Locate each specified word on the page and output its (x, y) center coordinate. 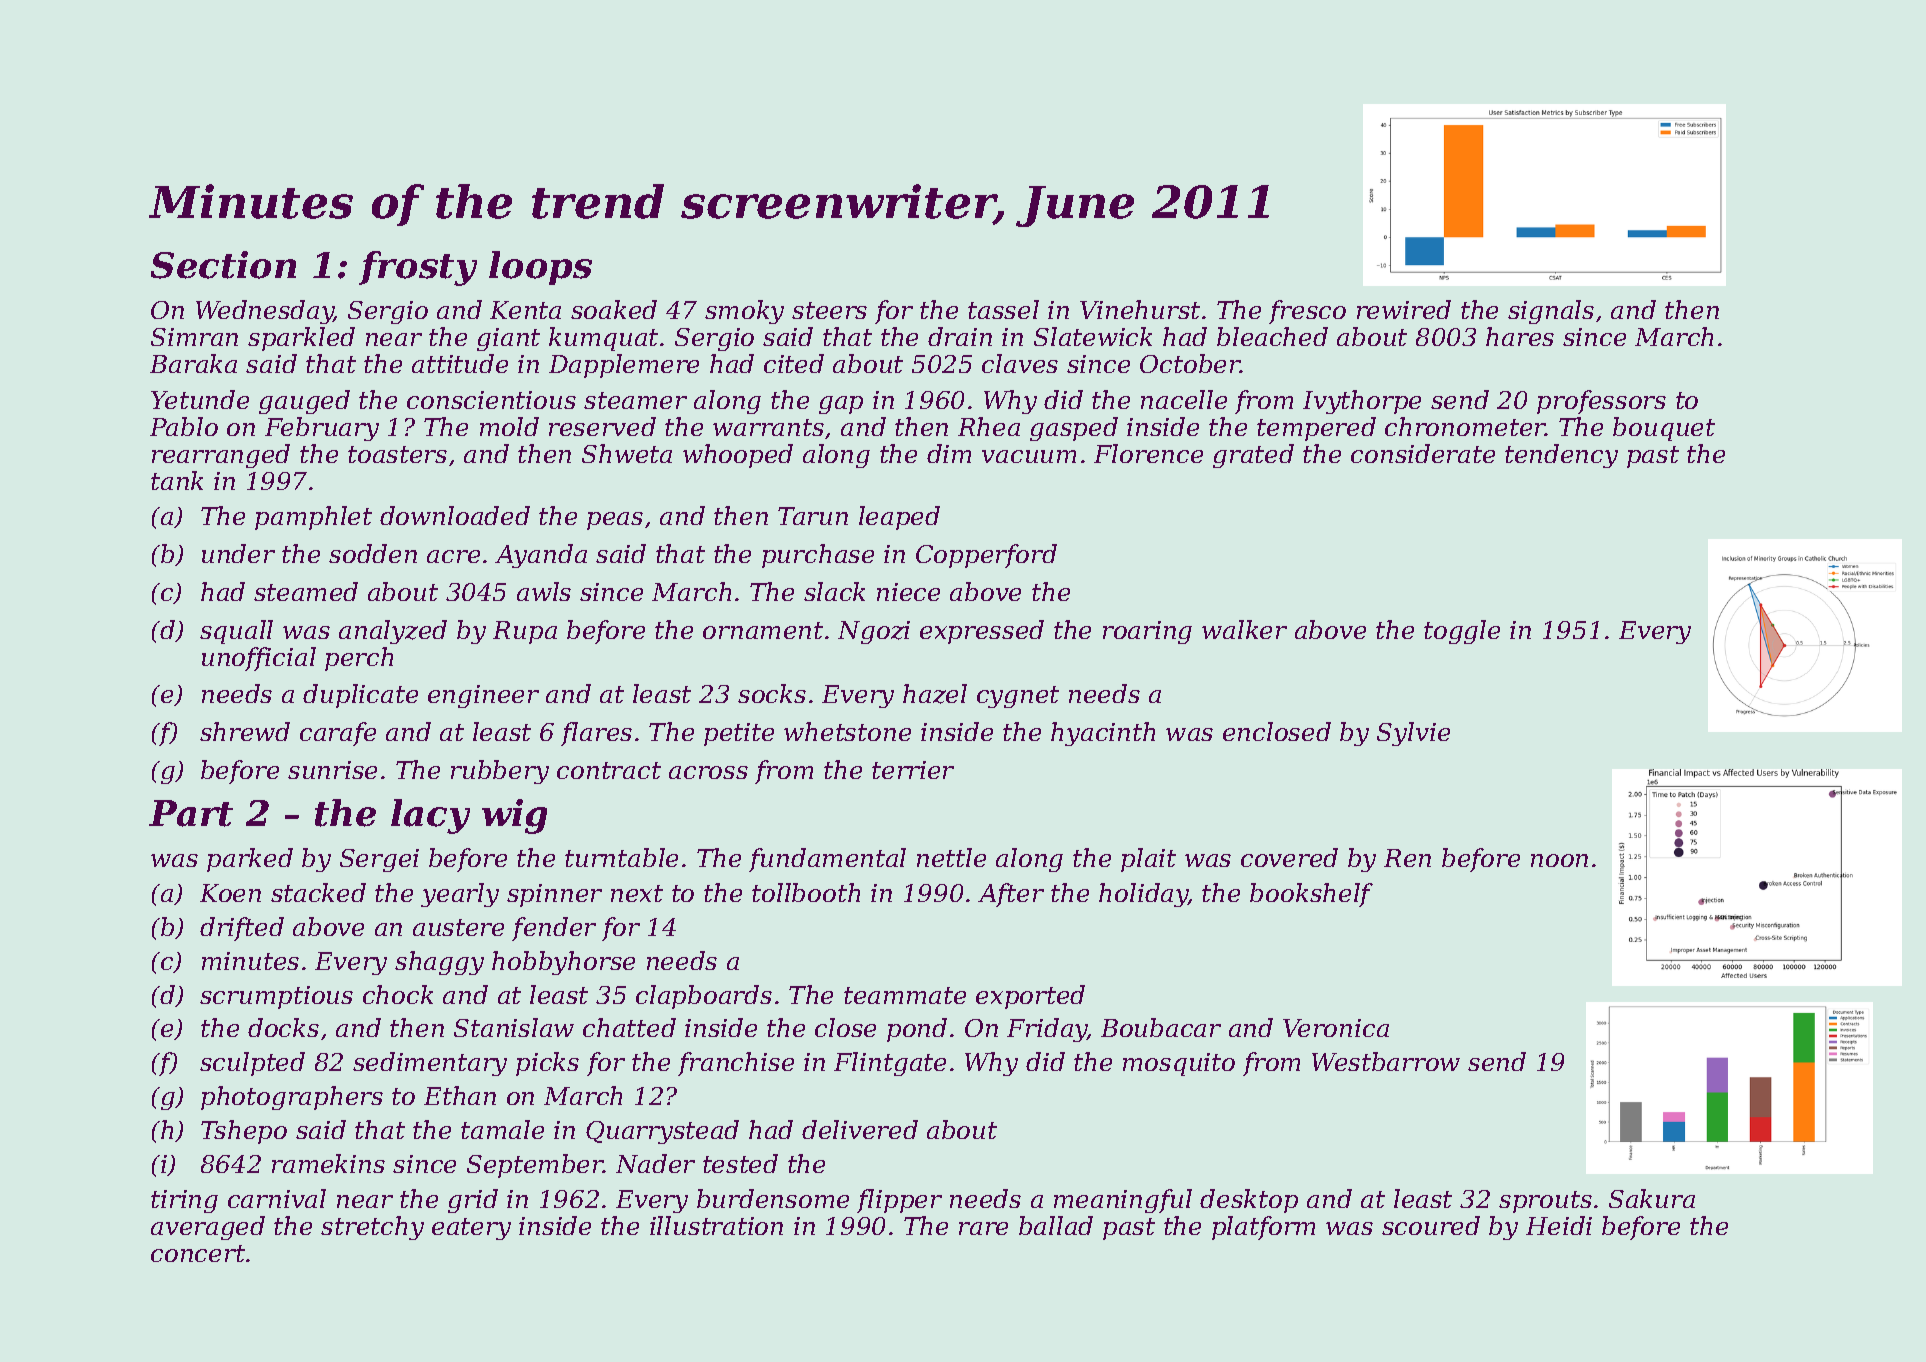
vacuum (1029, 456)
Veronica (1336, 1028)
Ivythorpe (1362, 402)
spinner (554, 895)
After (1011, 895)
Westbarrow (1386, 1061)
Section (223, 265)
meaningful (1123, 1201)
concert (198, 1253)
